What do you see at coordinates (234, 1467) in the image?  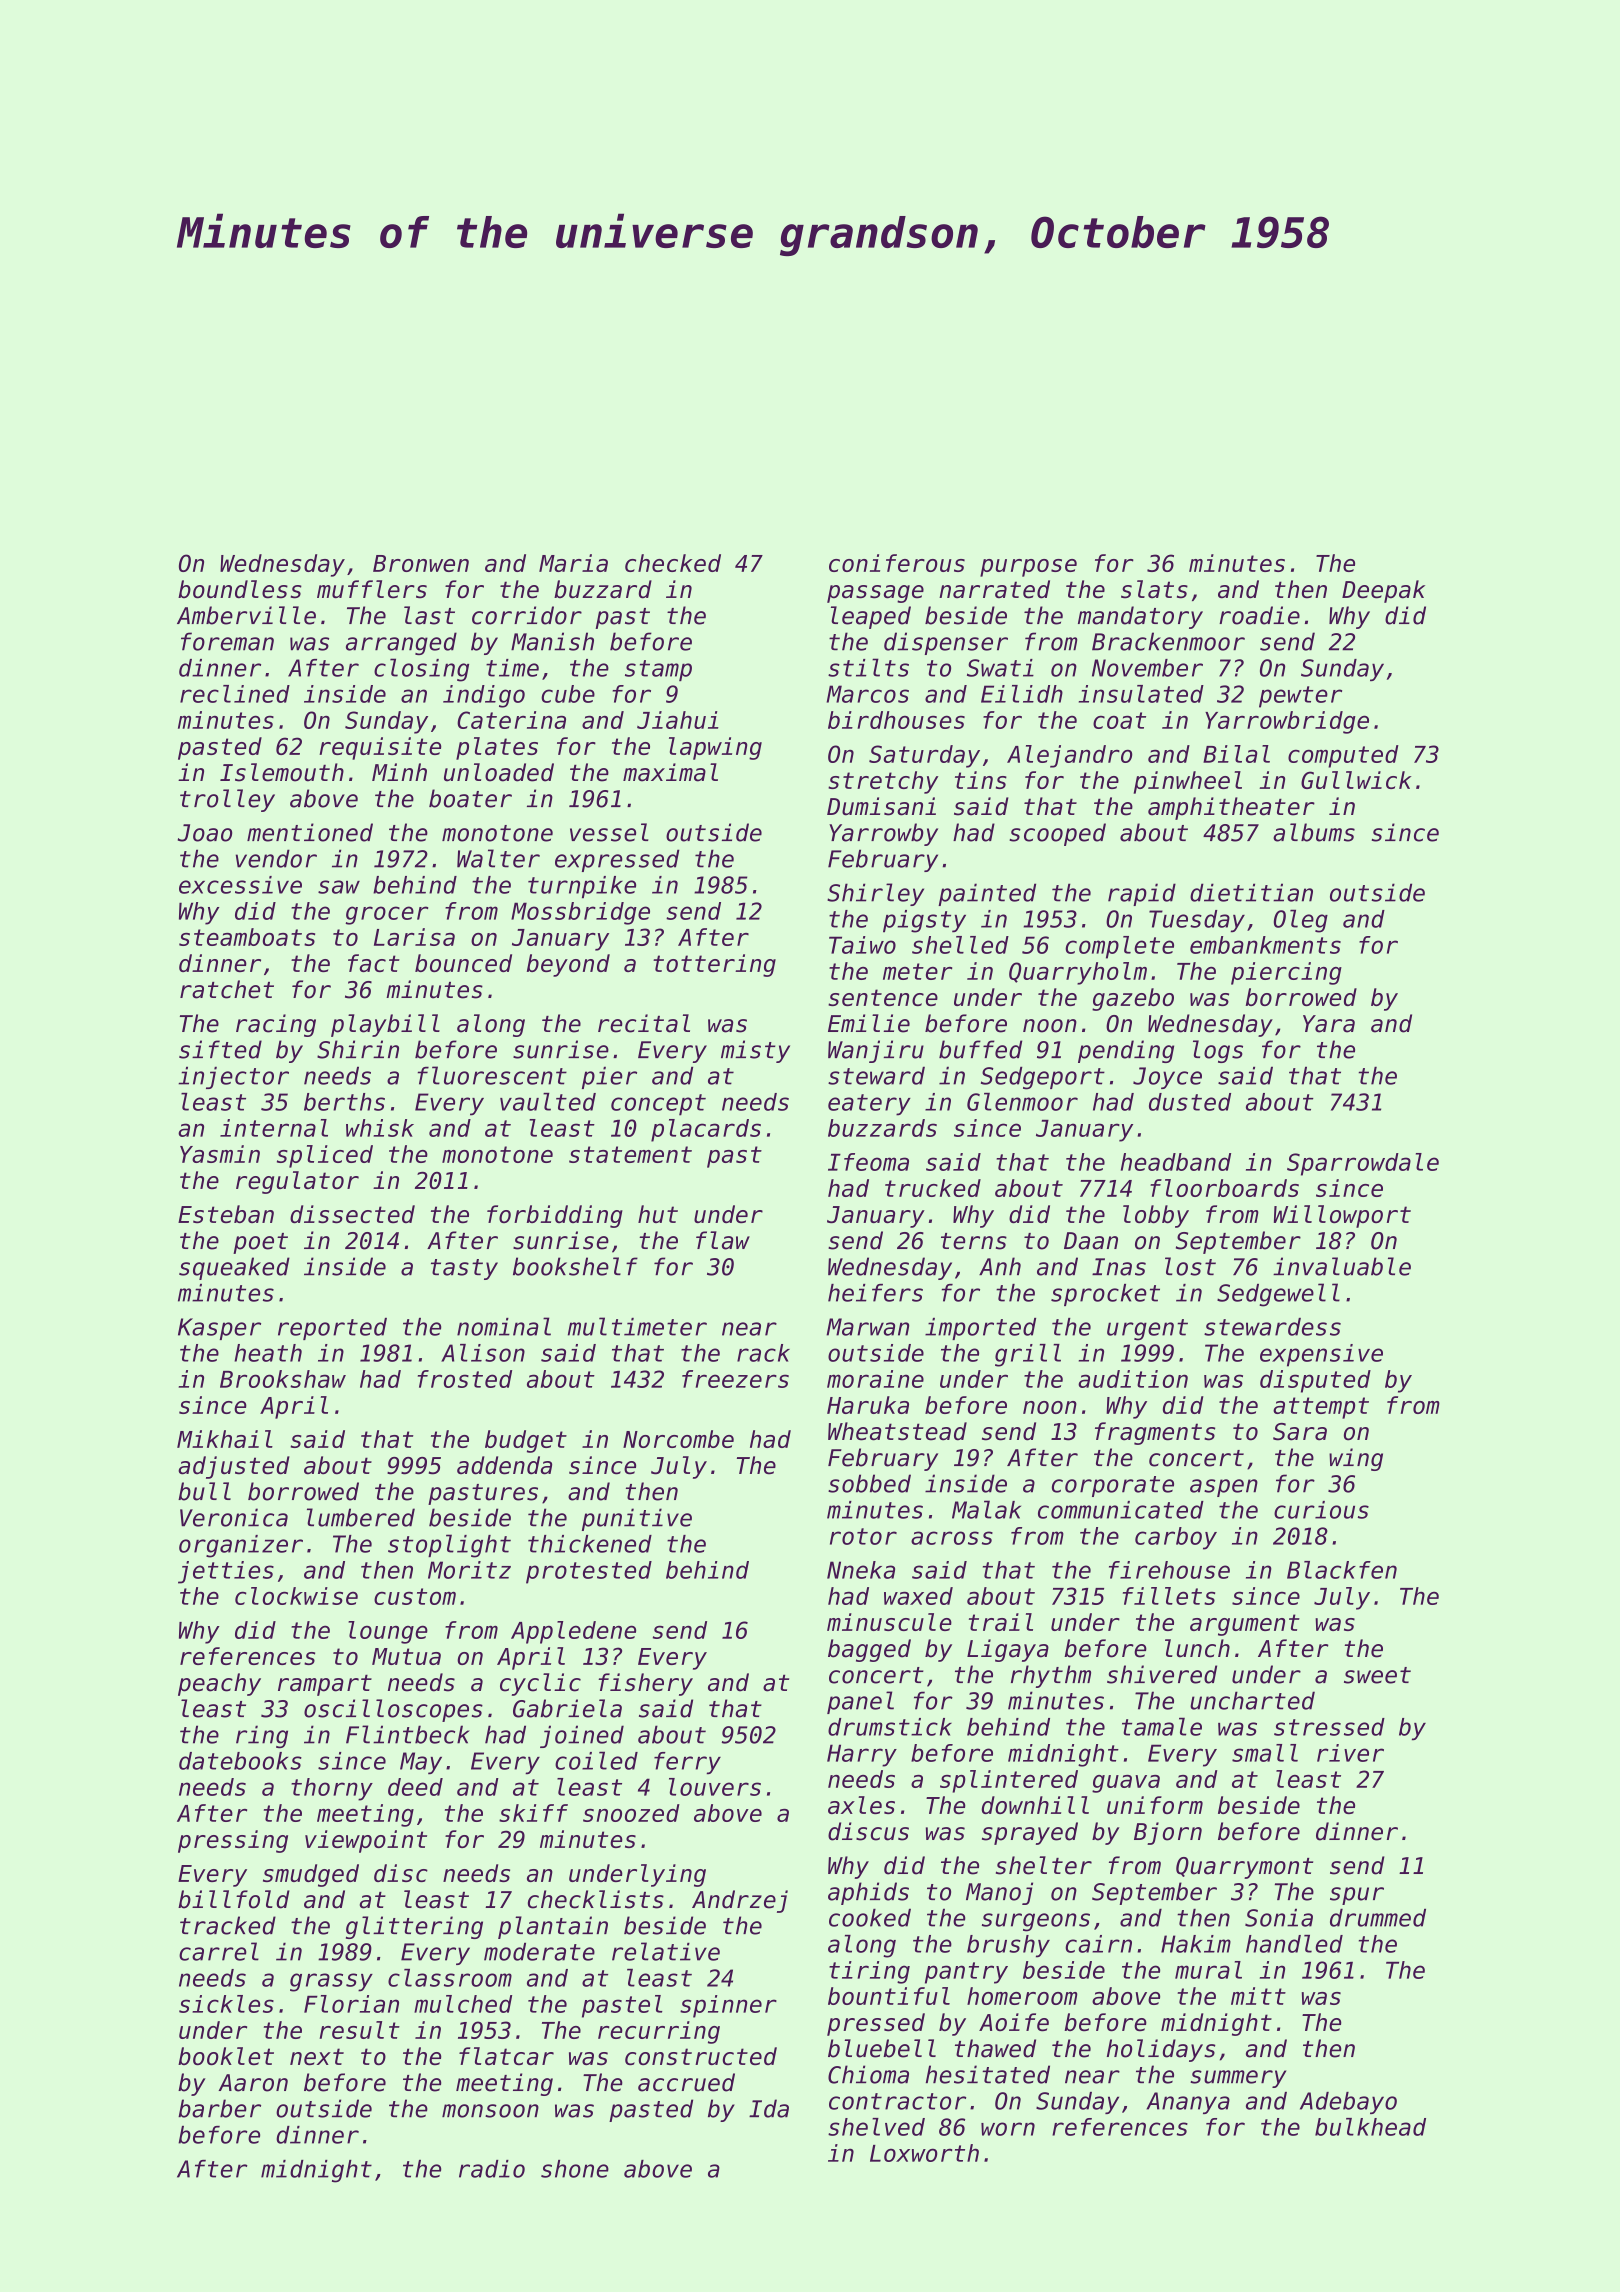 I see `adjusted` at bounding box center [234, 1467].
